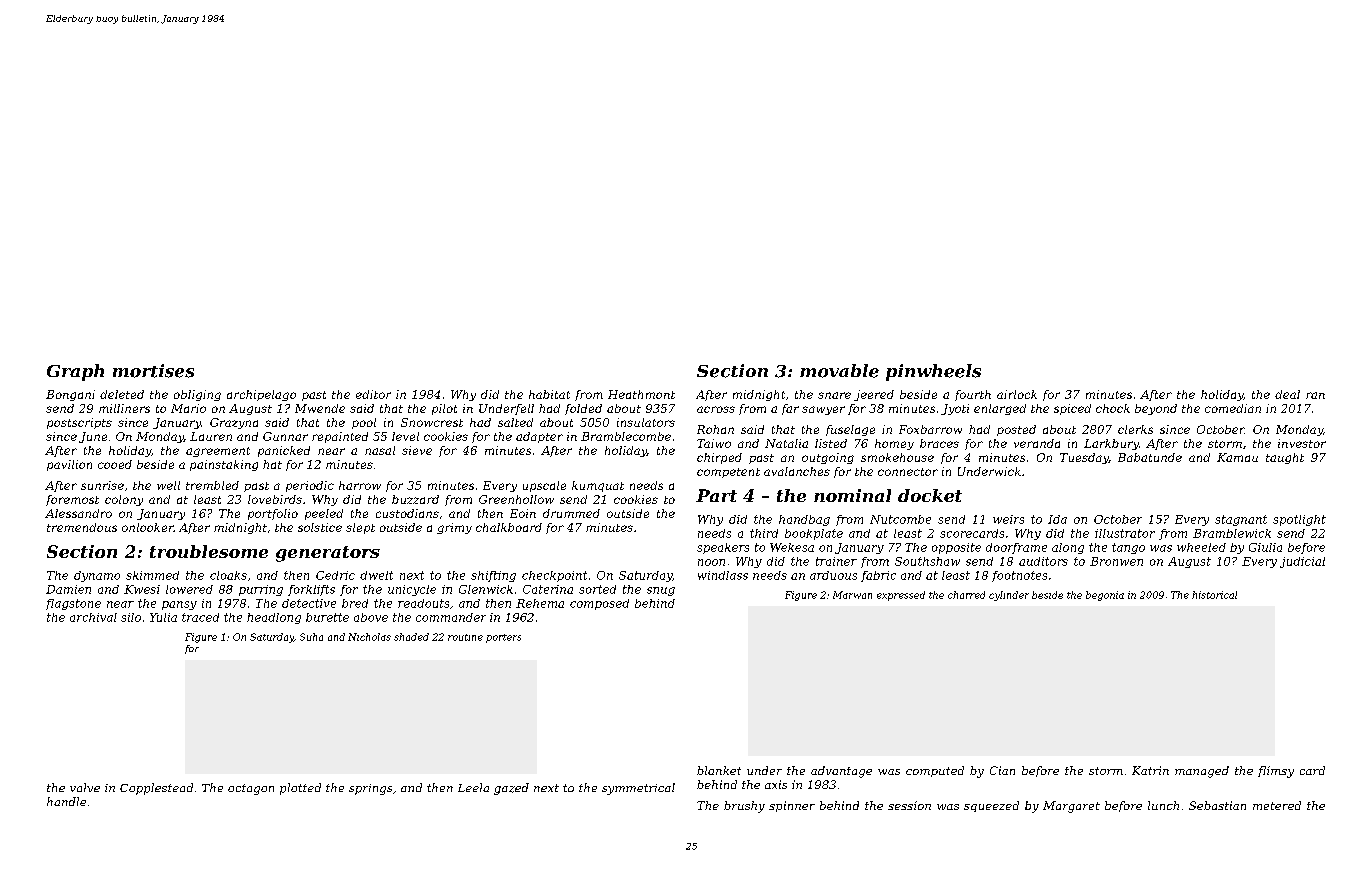  Describe the element at coordinates (1299, 520) in the screenshot. I see `spotlight` at that location.
